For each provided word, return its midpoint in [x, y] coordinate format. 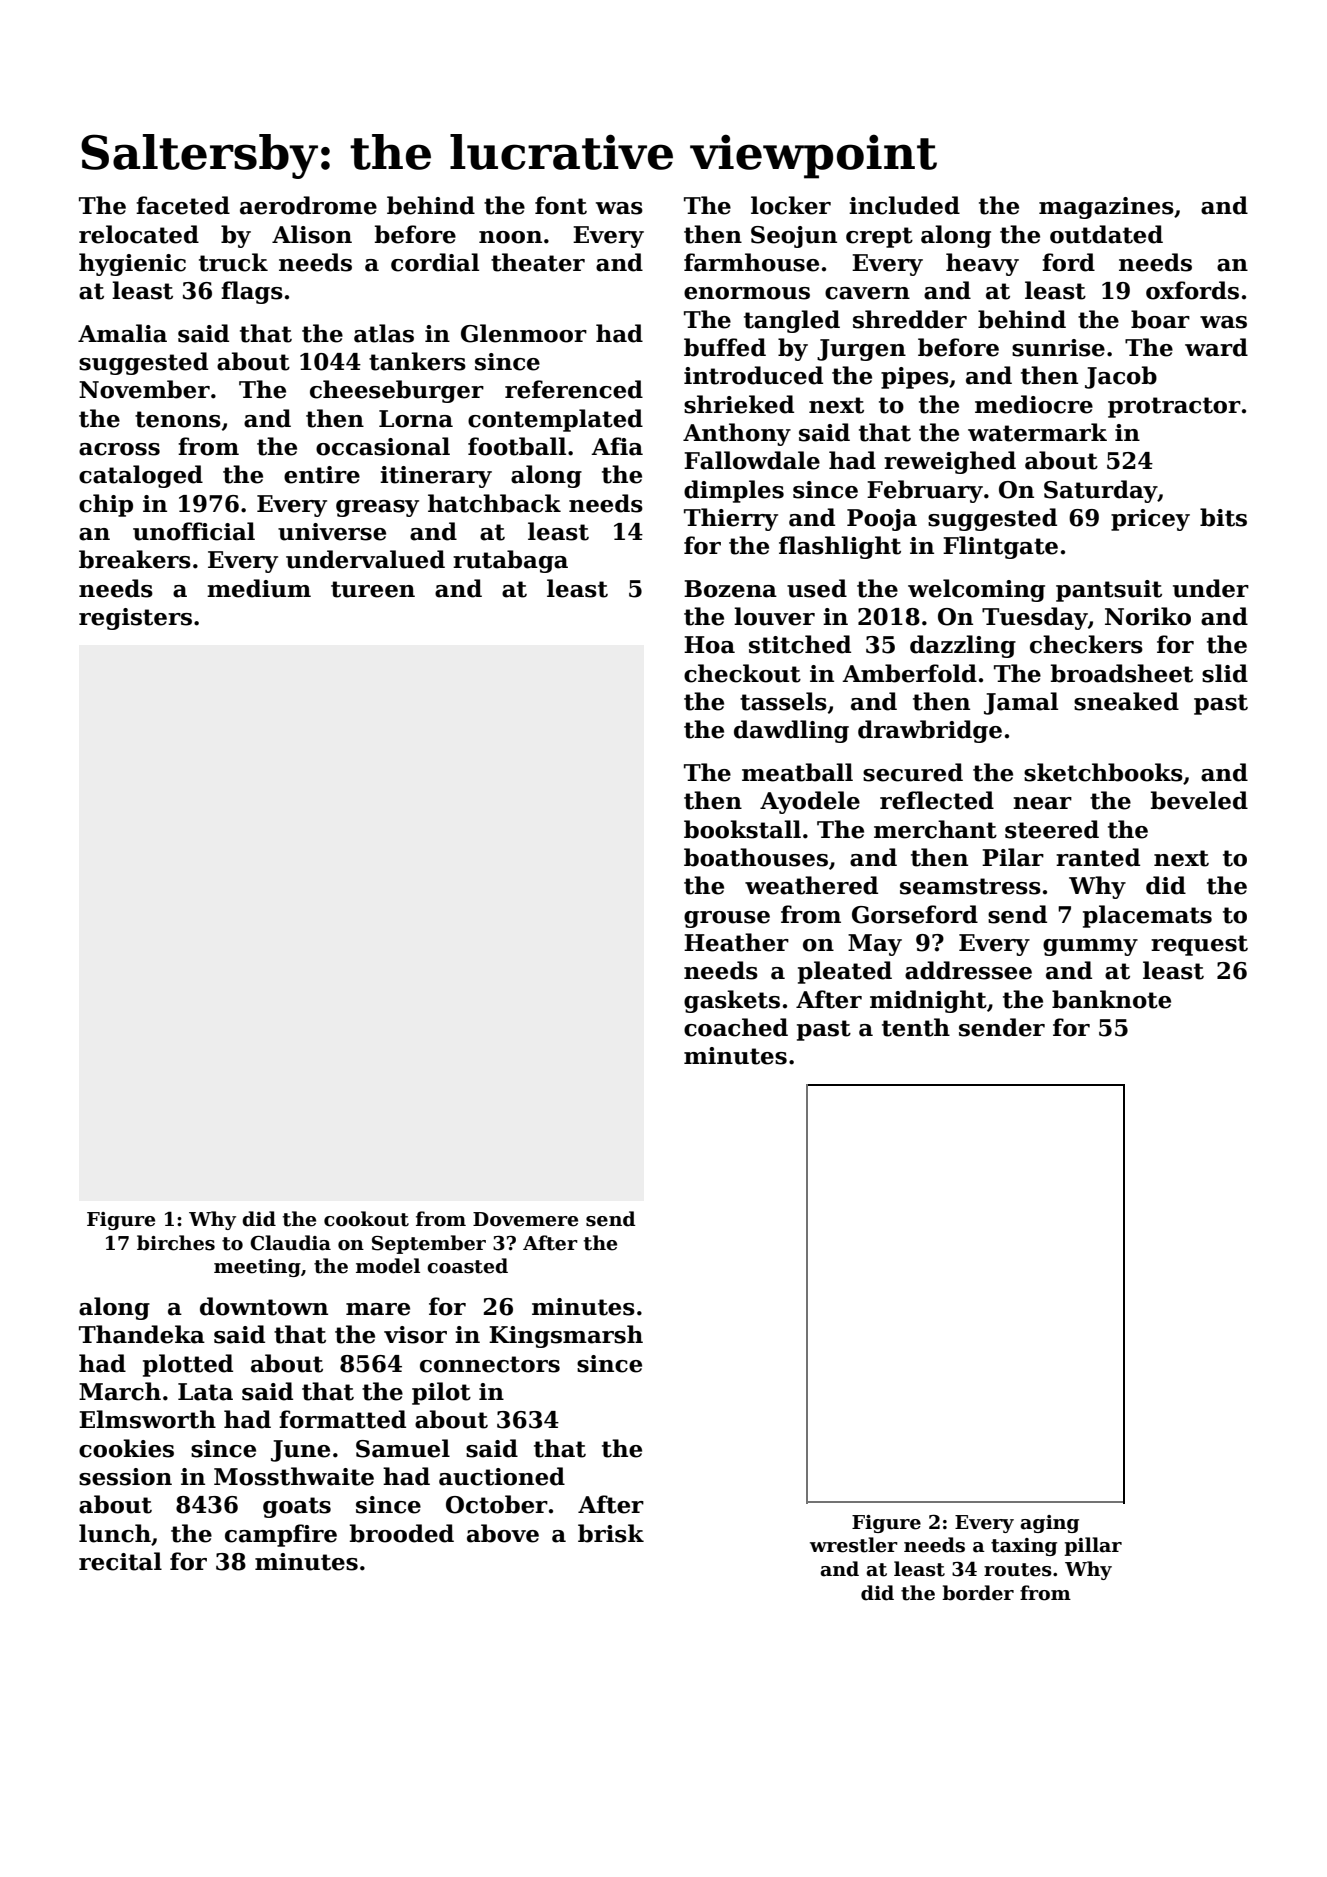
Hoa [709, 645]
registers [135, 619]
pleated [845, 972]
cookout [366, 1219]
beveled [1199, 800]
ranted [1098, 857]
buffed [725, 347]
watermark [1037, 432]
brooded [402, 1533]
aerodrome [308, 205]
